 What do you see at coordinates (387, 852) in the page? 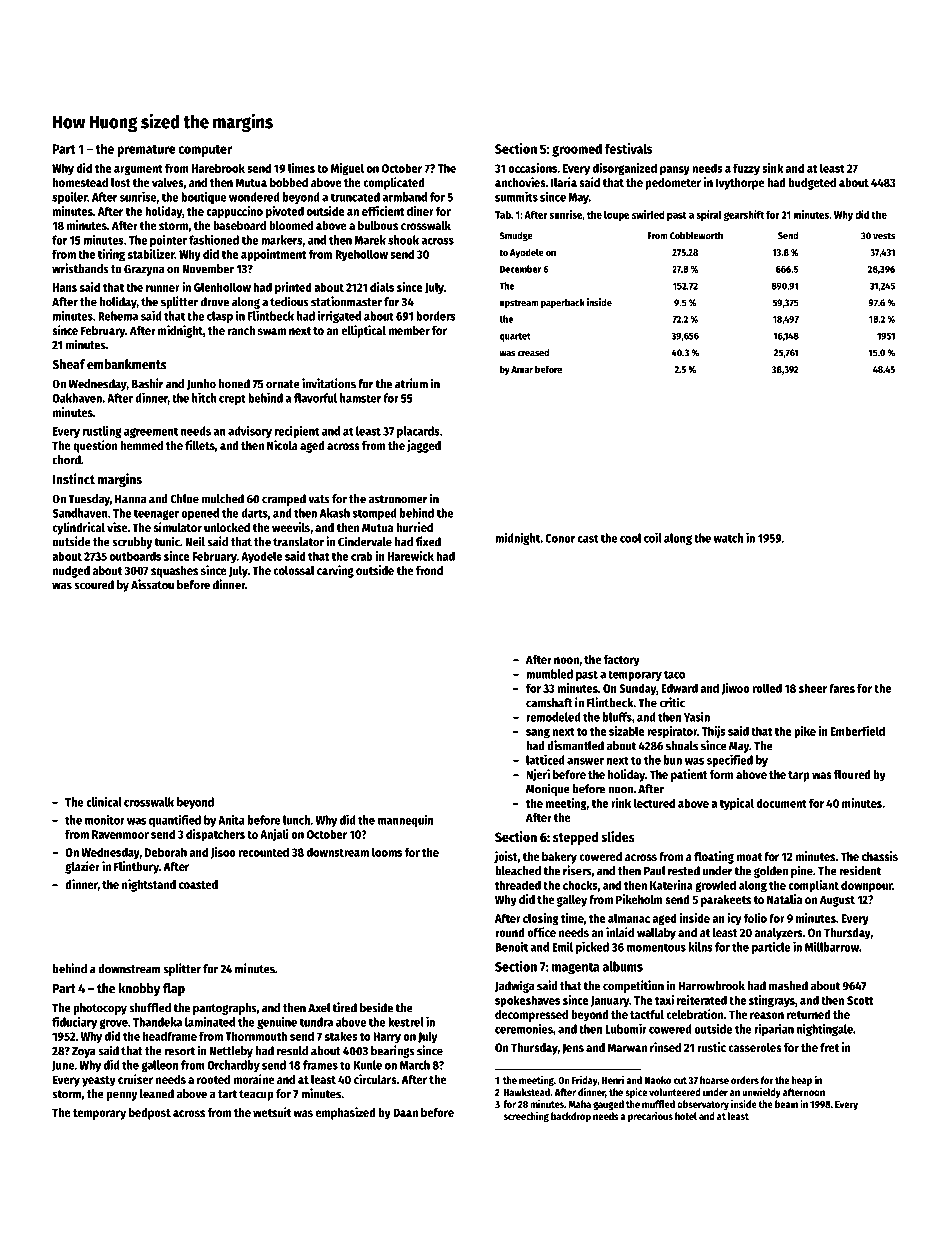
I see `looms` at bounding box center [387, 852].
